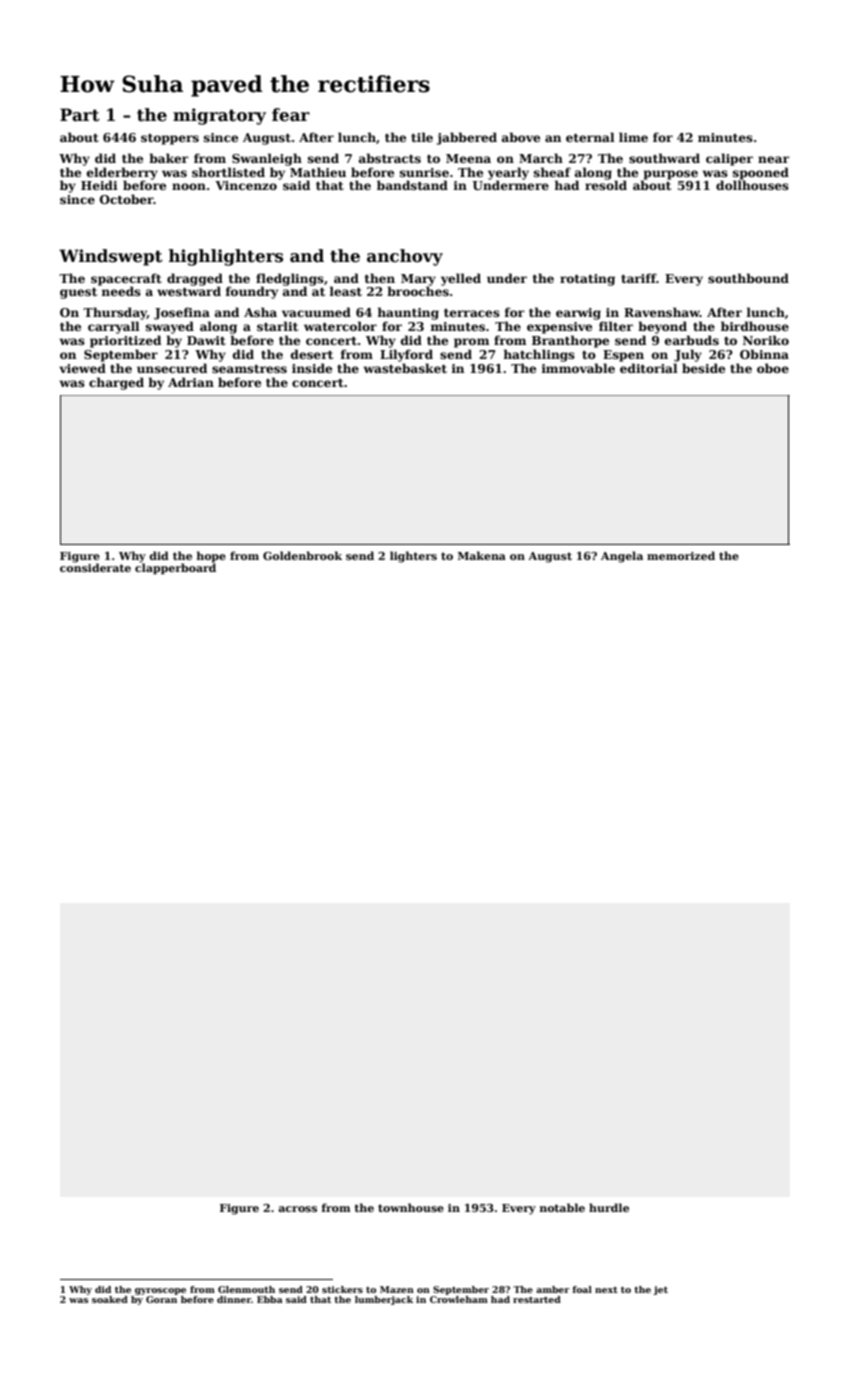 This screenshot has height=1400, width=849. Describe the element at coordinates (175, 569) in the screenshot. I see `clapperboard` at that location.
